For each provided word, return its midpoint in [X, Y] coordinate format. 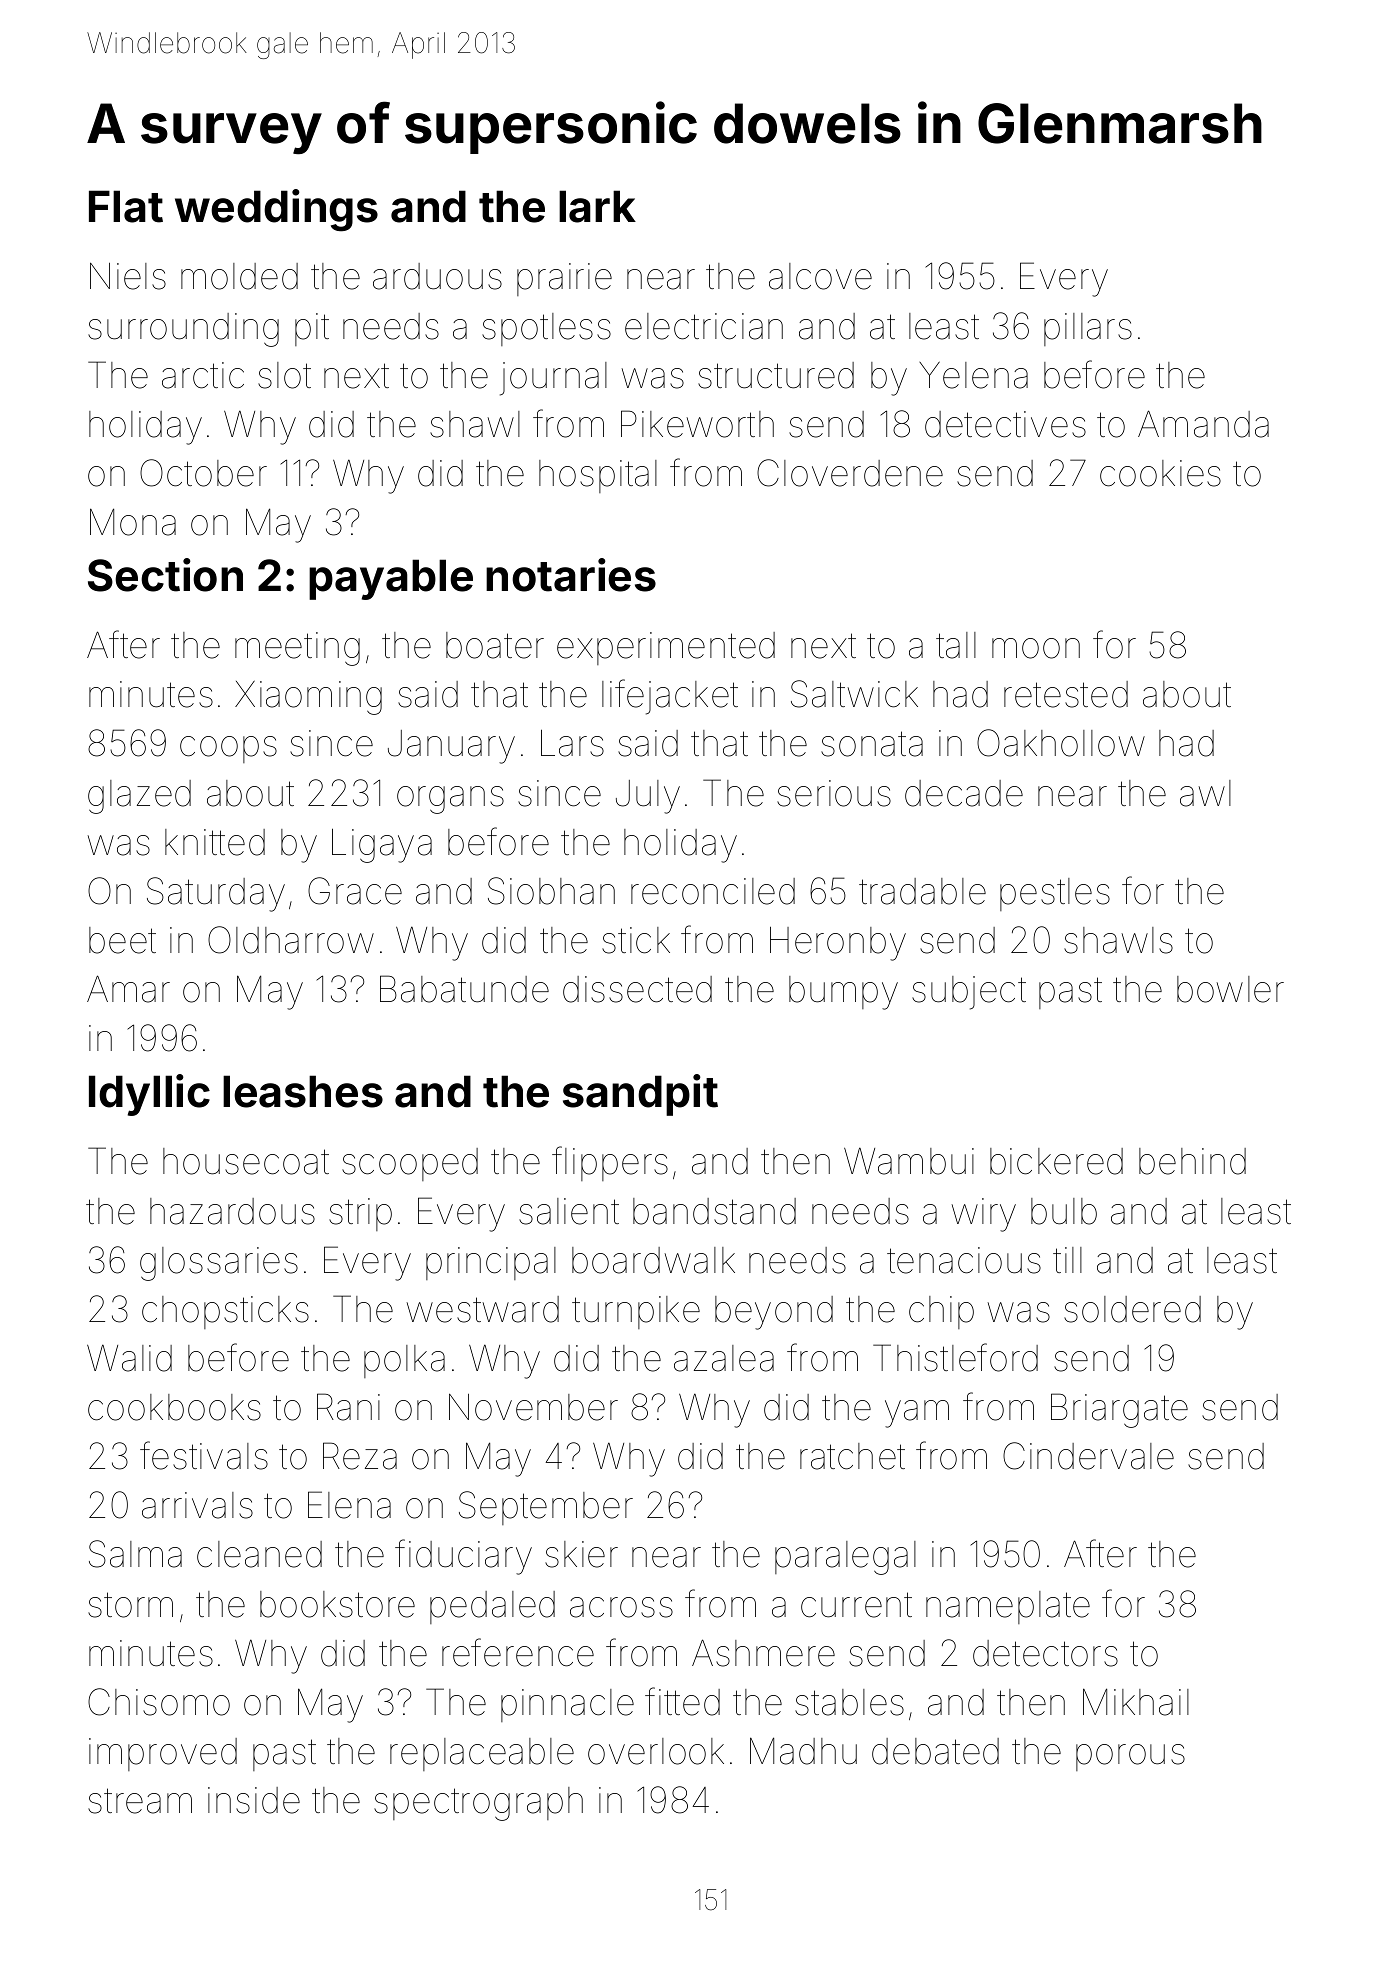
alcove [820, 276]
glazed [139, 797]
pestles [1055, 894]
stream [140, 1801]
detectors [1045, 1653]
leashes [303, 1091]
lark [597, 206]
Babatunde [464, 989]
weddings [276, 210]
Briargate [1119, 1410]
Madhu [803, 1751]
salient [569, 1211]
